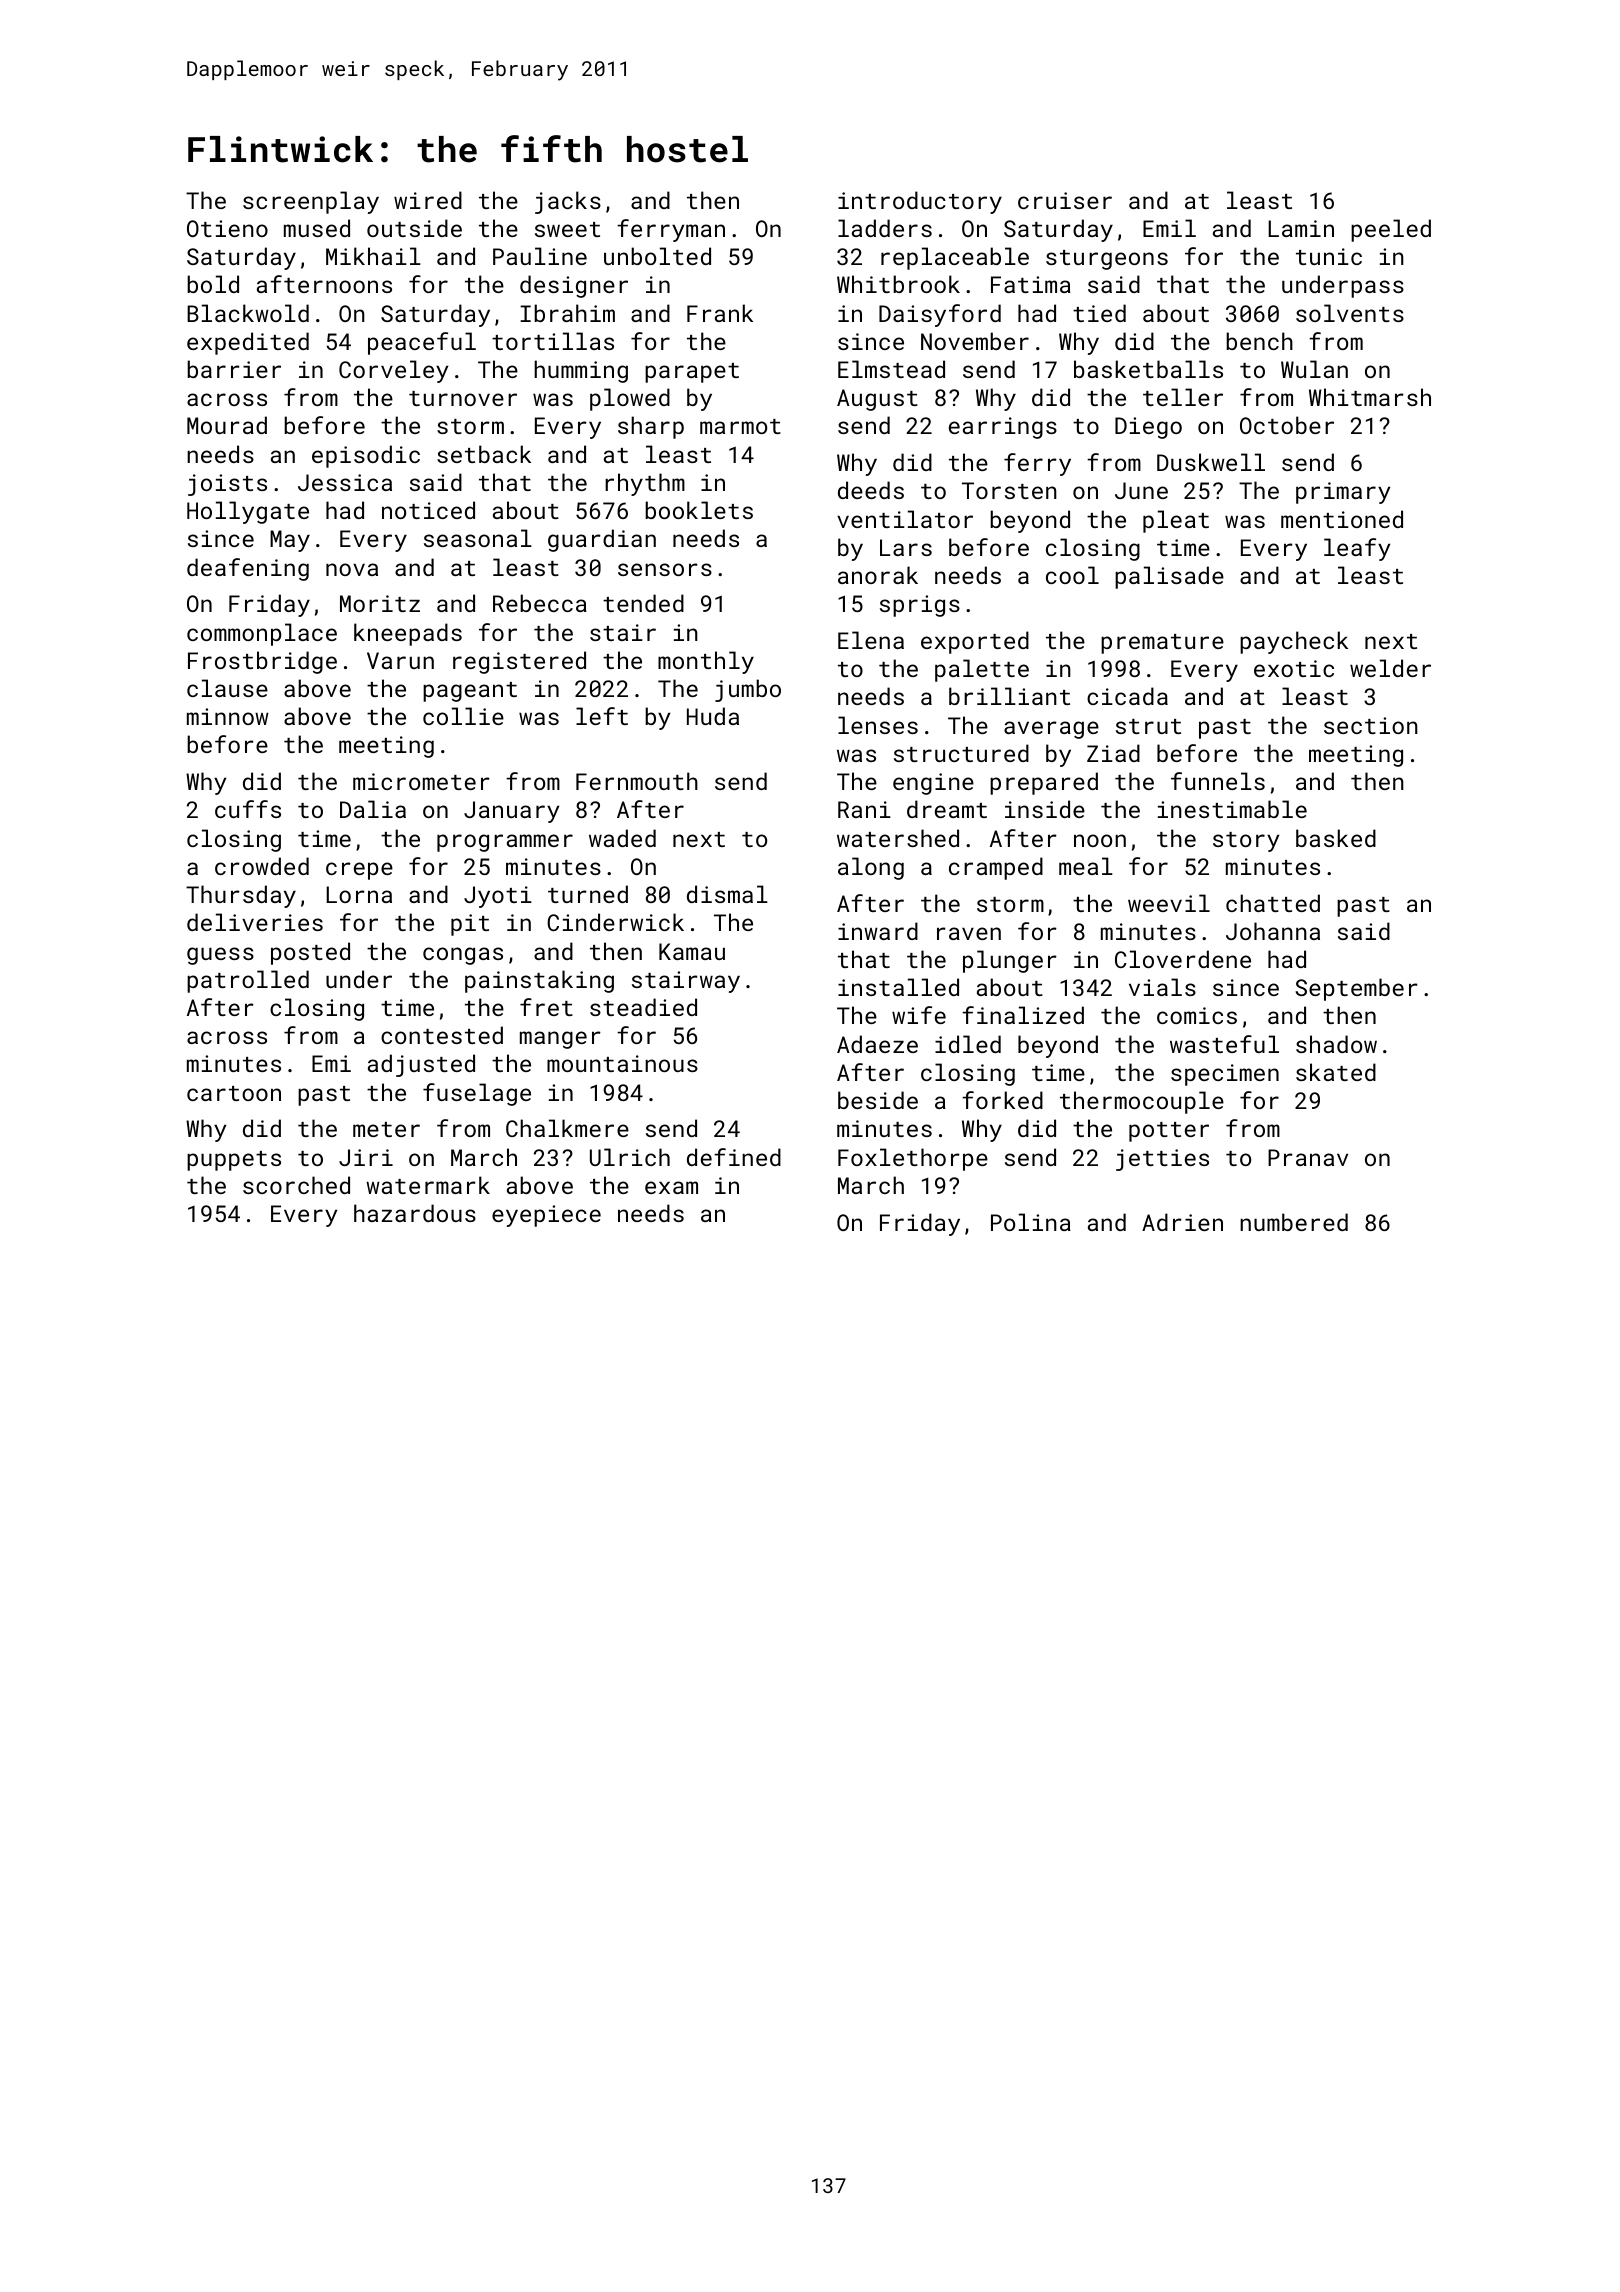 The height and width of the screenshot is (2292, 1620). What do you see at coordinates (1294, 668) in the screenshot?
I see `exotic` at bounding box center [1294, 668].
